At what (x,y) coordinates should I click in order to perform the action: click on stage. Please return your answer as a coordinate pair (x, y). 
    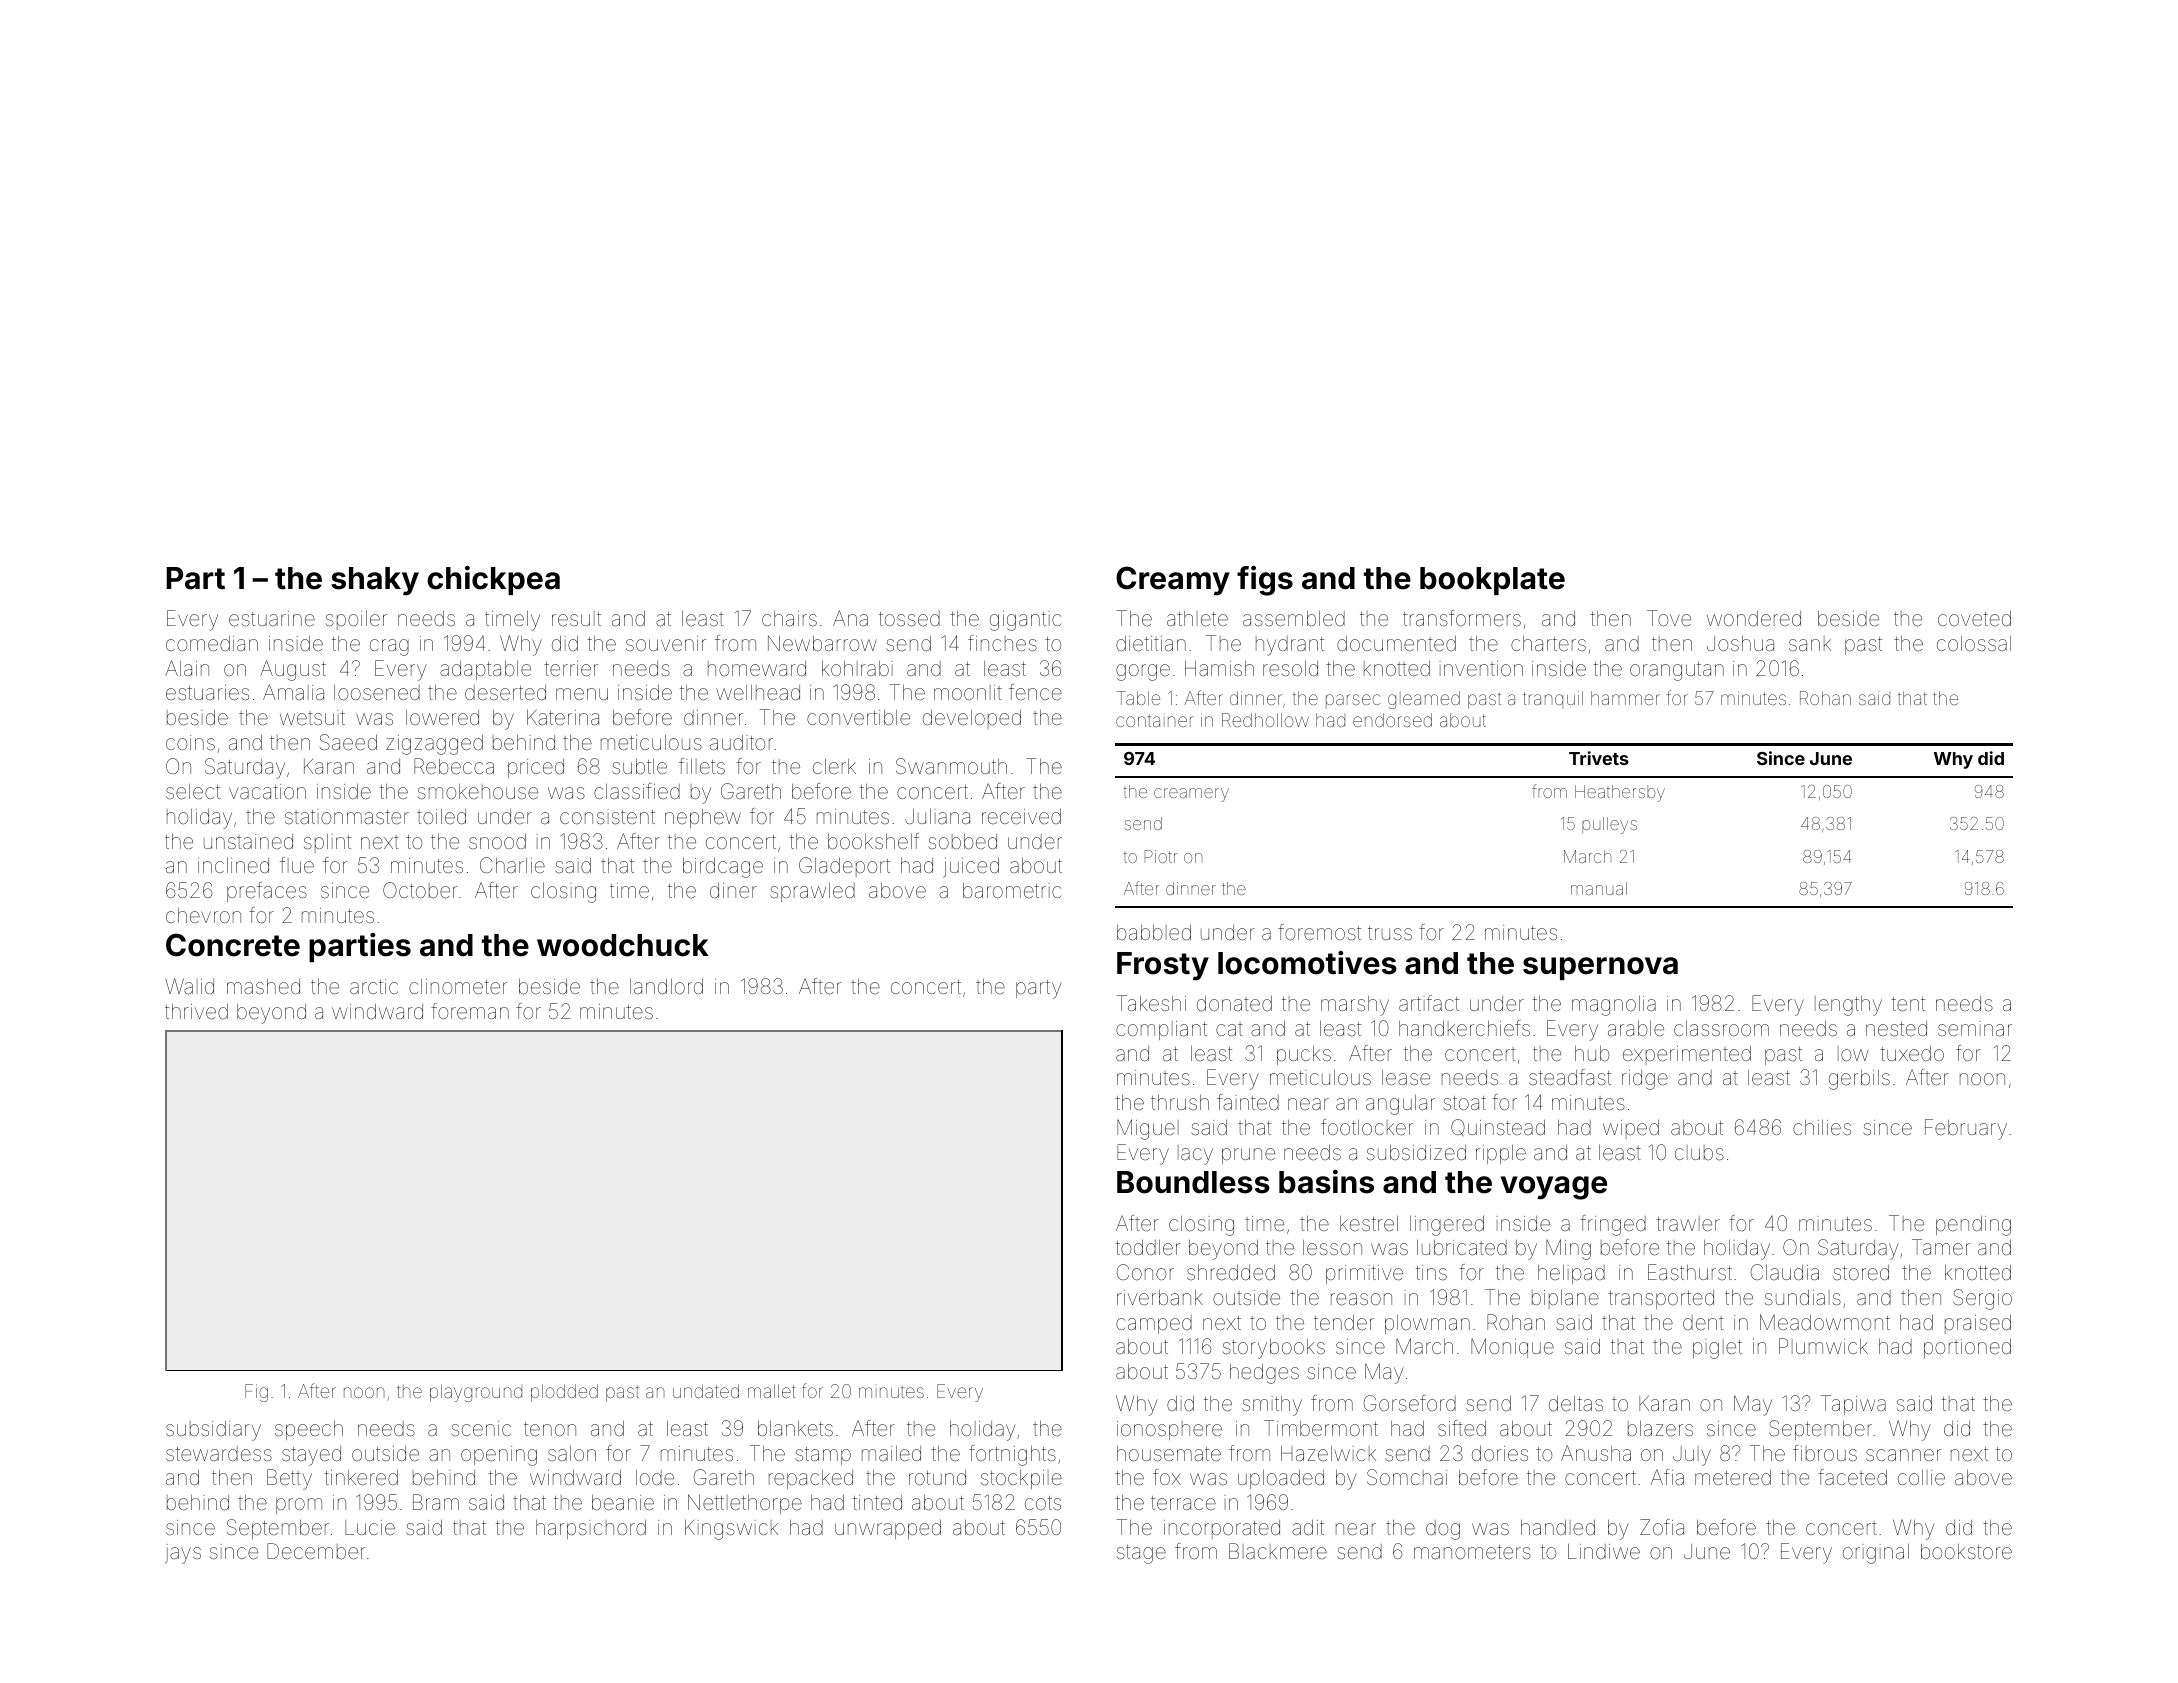
    Looking at the image, I should click on (1141, 1554).
